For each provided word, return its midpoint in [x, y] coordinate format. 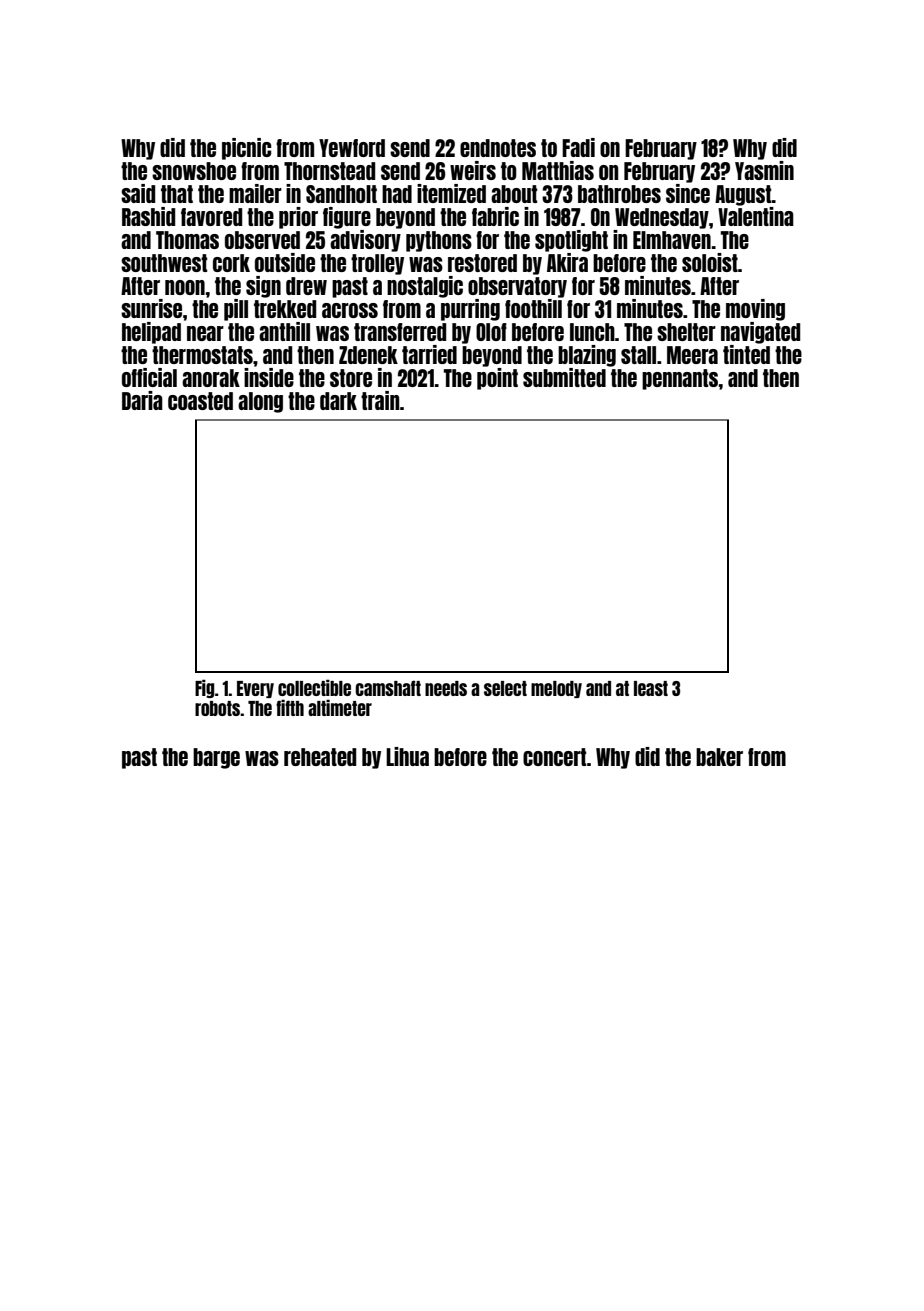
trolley [377, 264]
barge [216, 758]
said [138, 193]
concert [555, 757]
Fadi [578, 147]
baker [719, 757]
